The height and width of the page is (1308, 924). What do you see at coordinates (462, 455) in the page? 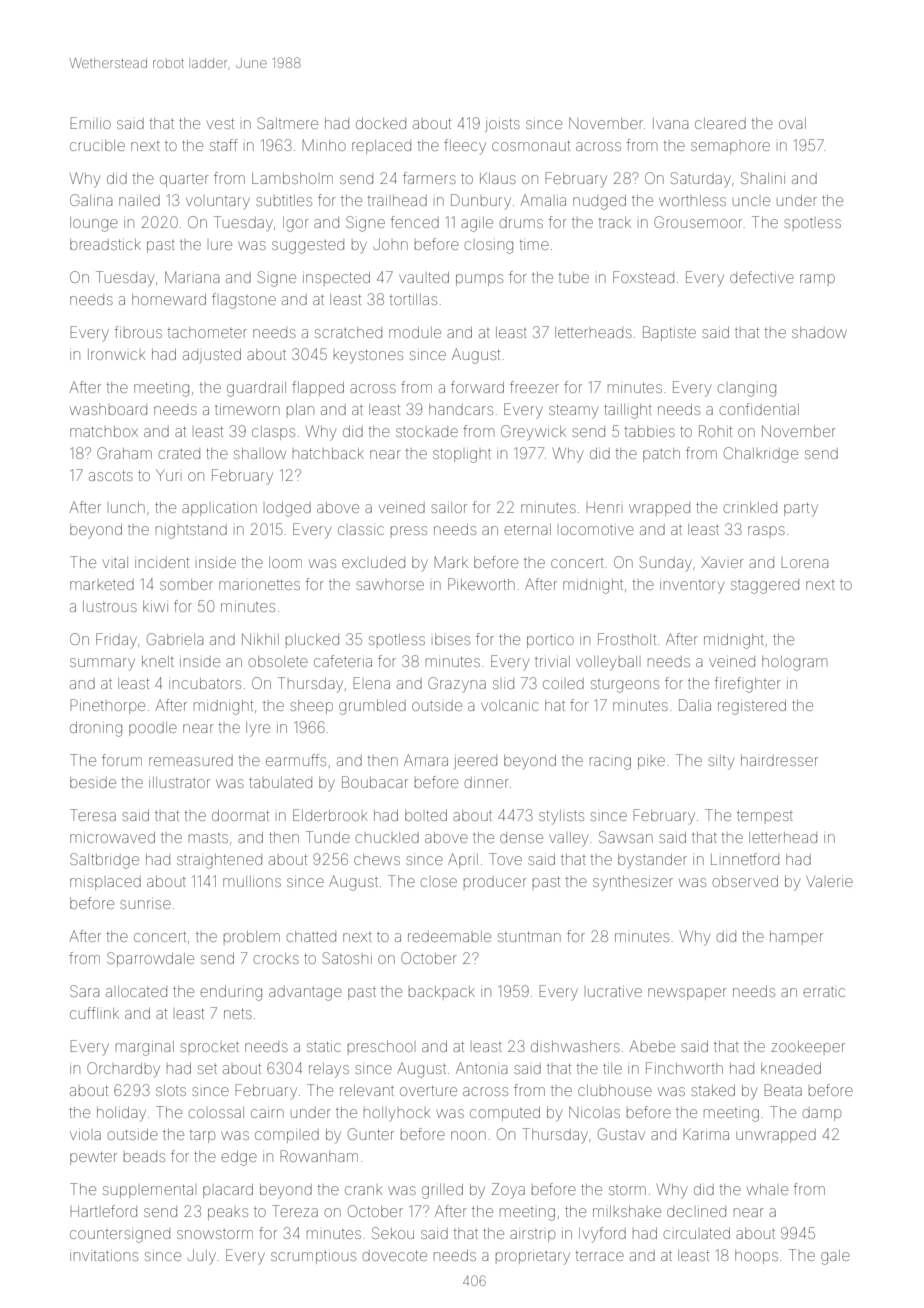
I see `stoplight` at bounding box center [462, 455].
